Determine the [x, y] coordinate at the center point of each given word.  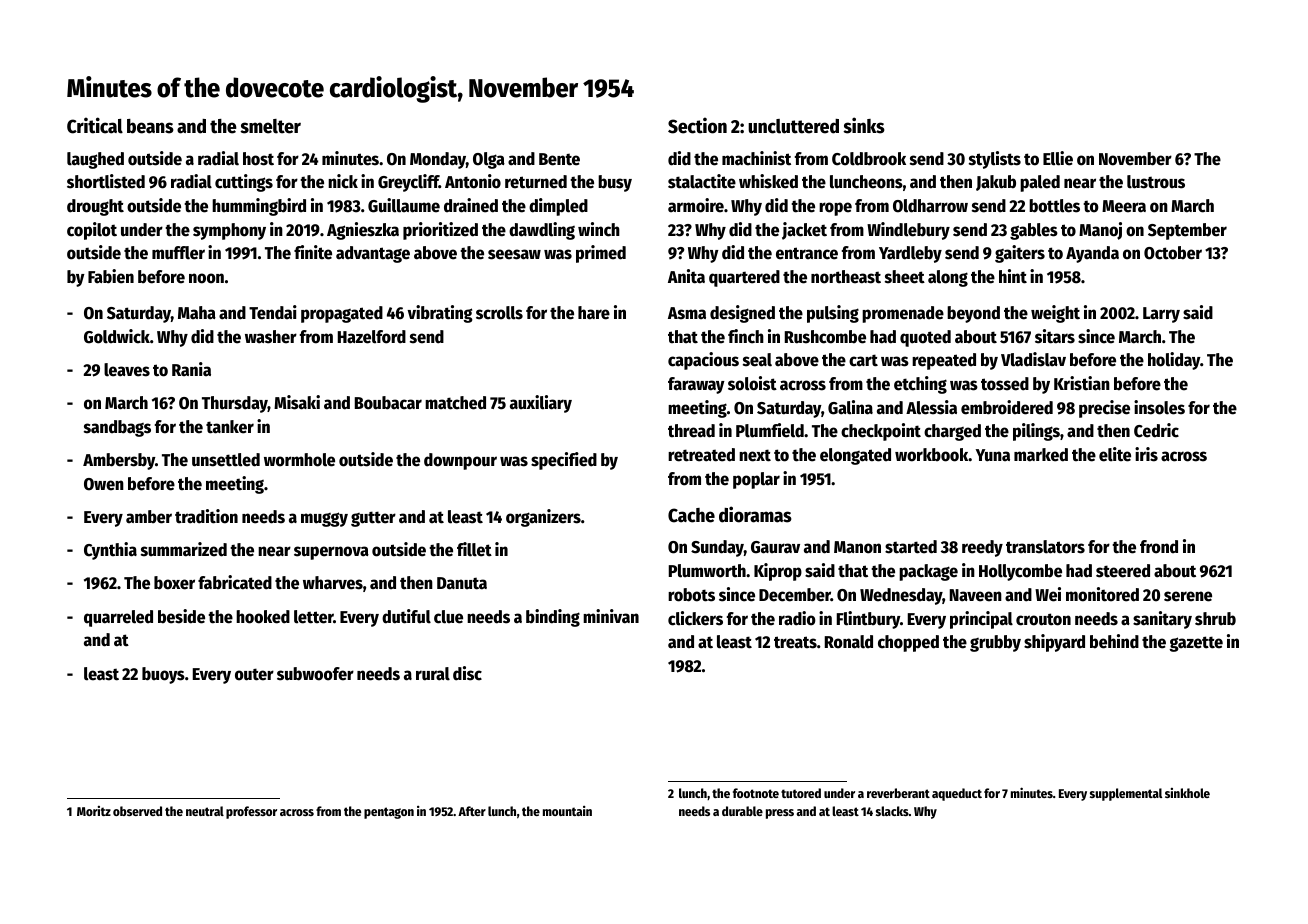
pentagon [389, 813]
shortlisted [106, 181]
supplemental [1126, 794]
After [472, 811]
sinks [864, 125]
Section [697, 125]
